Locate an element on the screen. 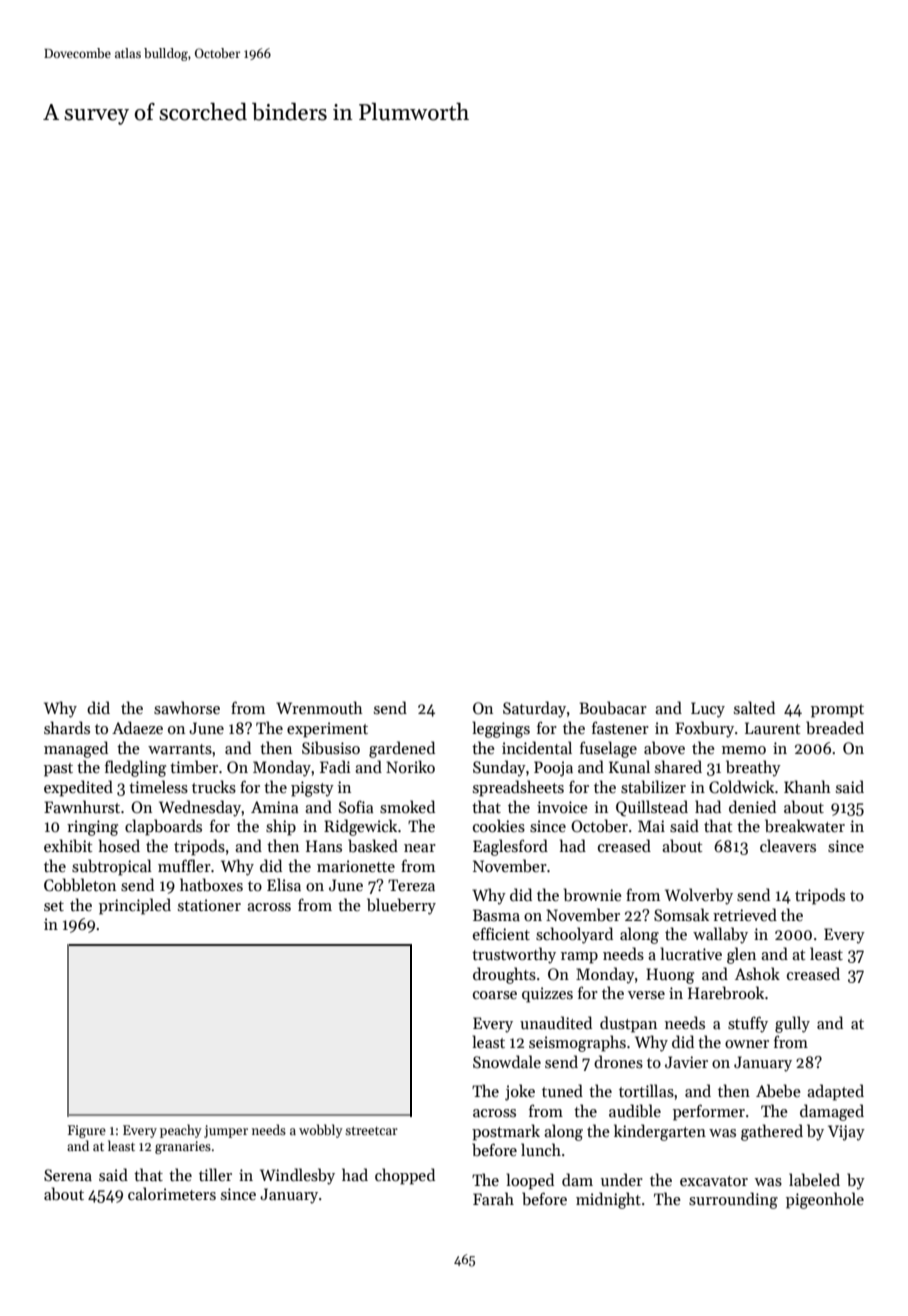 Image resolution: width=908 pixels, height=1316 pixels. Farah is located at coordinates (493, 1198).
